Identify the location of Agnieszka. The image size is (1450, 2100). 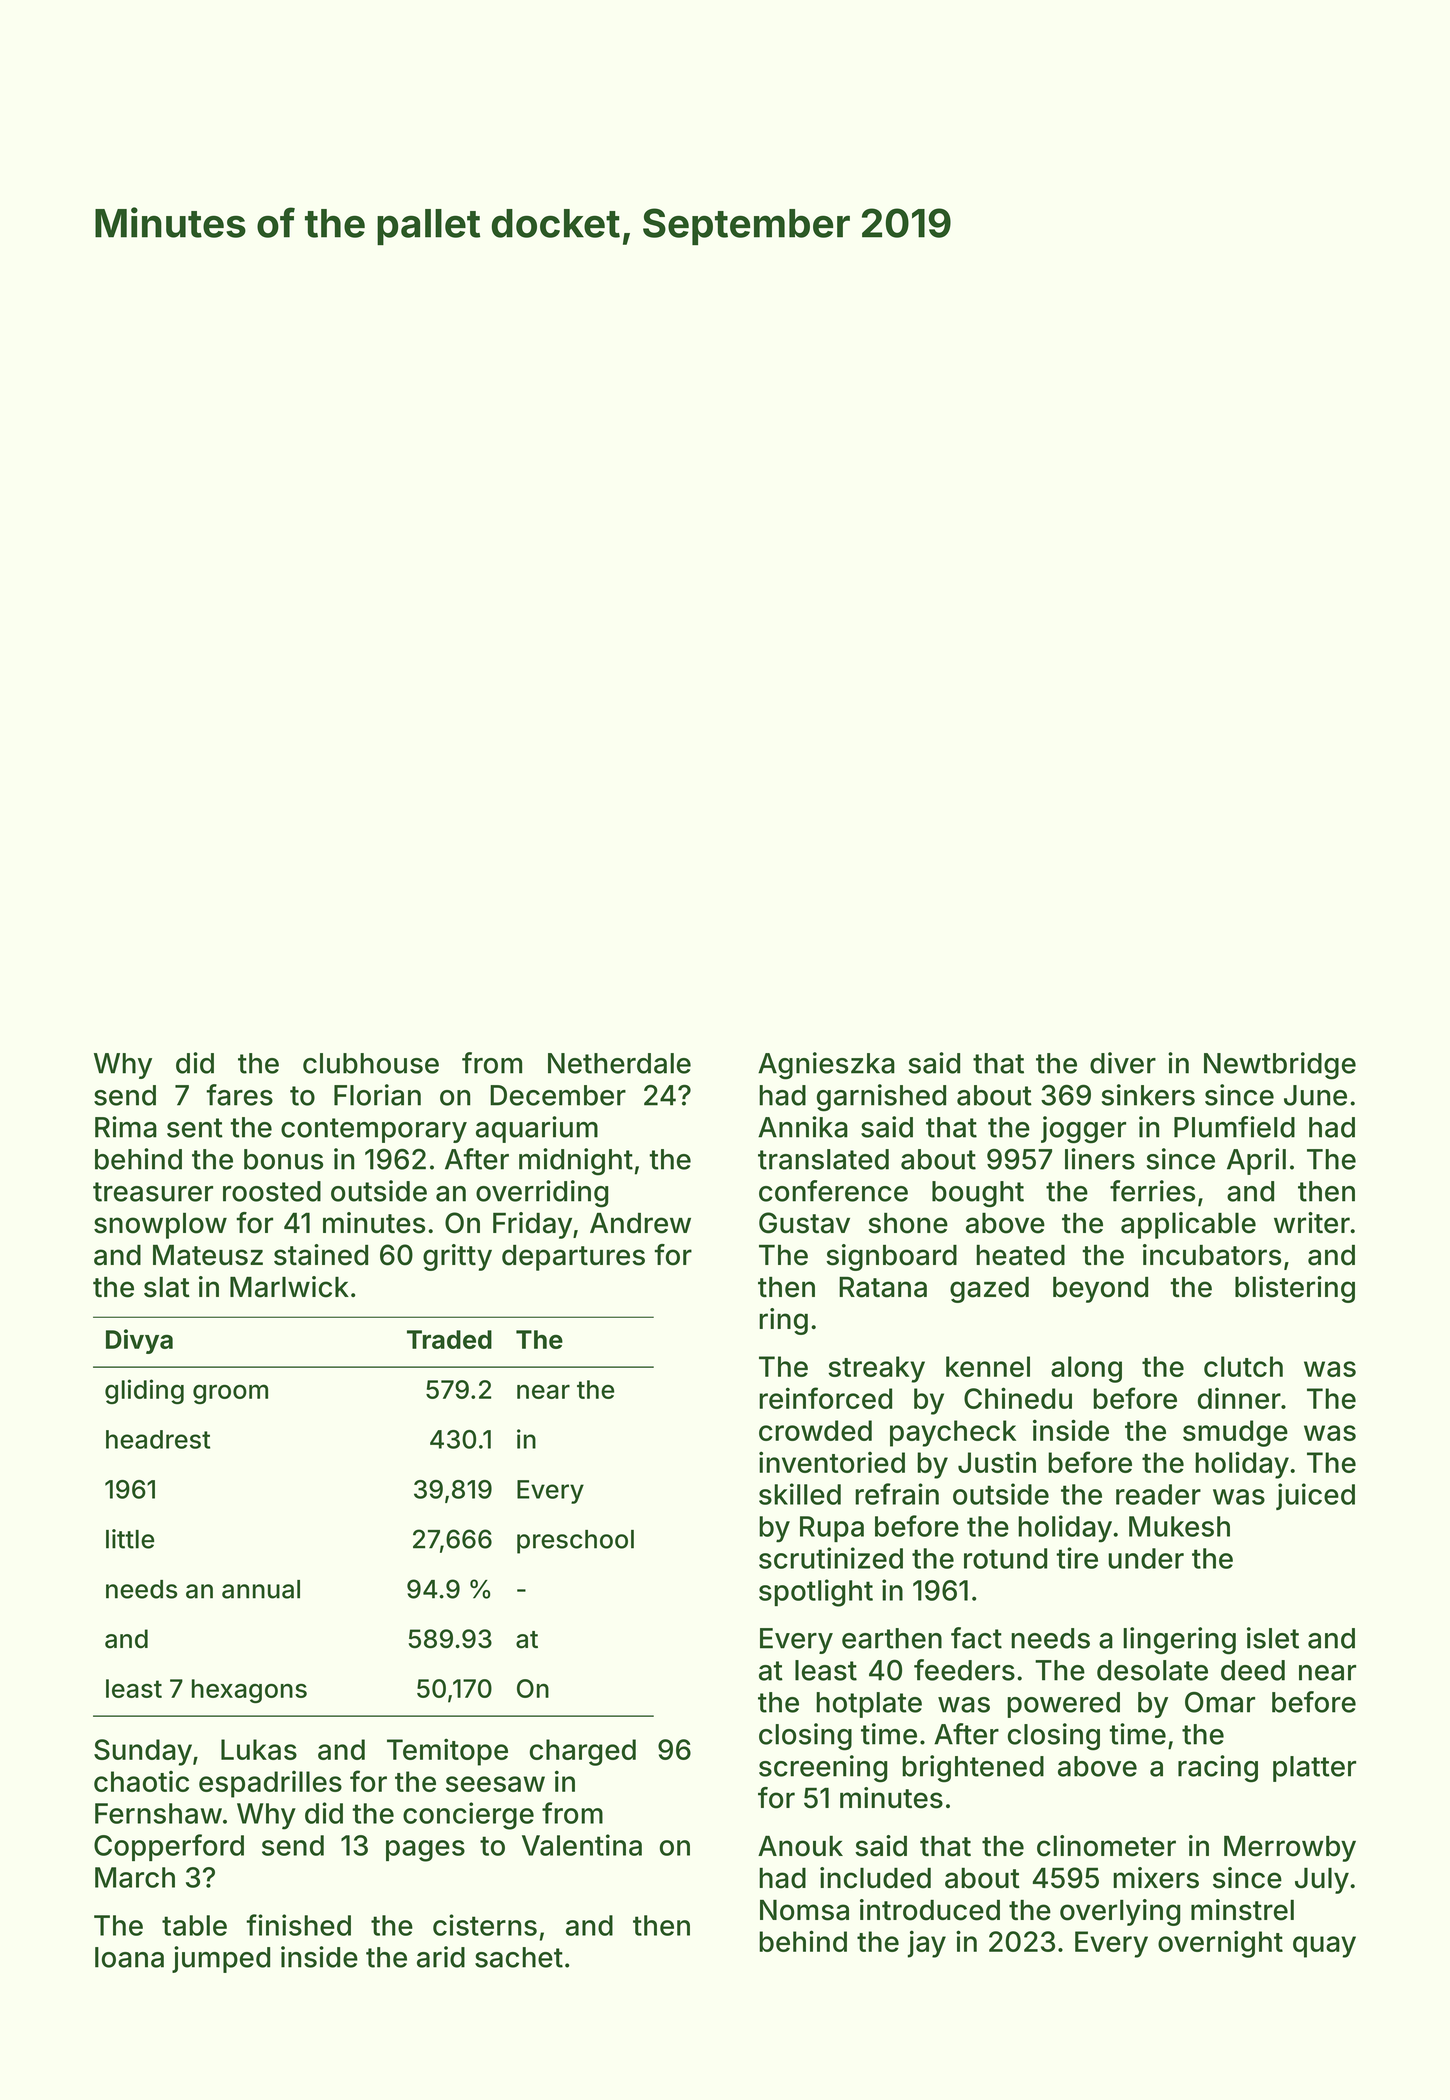
(826, 1066).
